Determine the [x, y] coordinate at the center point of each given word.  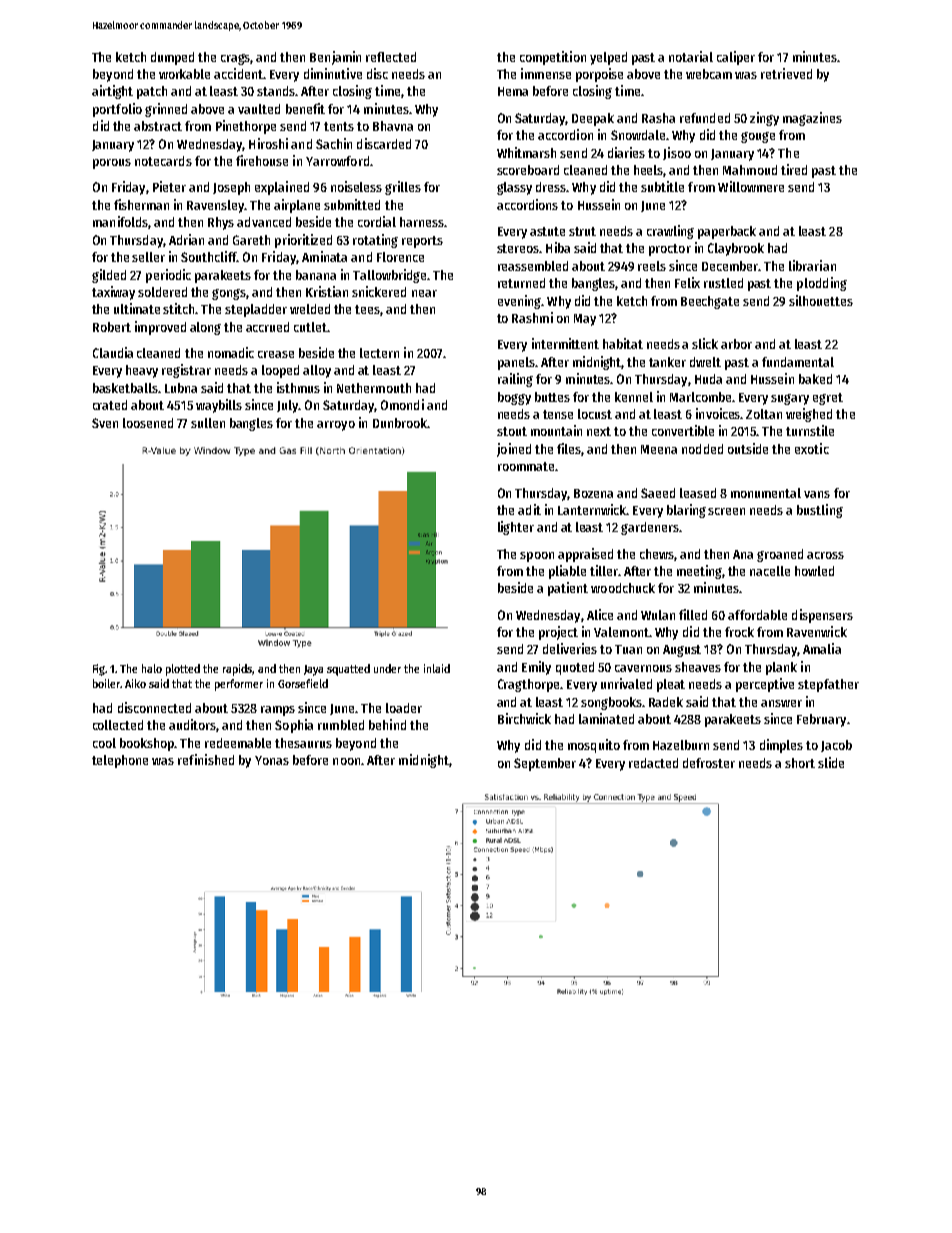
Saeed [658, 493]
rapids [238, 670]
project [558, 633]
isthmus [298, 387]
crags [236, 59]
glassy [514, 188]
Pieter [169, 186]
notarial [691, 56]
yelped [608, 58]
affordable [757, 615]
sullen [208, 423]
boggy [514, 398]
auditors [192, 724]
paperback [727, 232]
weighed [809, 415]
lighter [516, 528]
